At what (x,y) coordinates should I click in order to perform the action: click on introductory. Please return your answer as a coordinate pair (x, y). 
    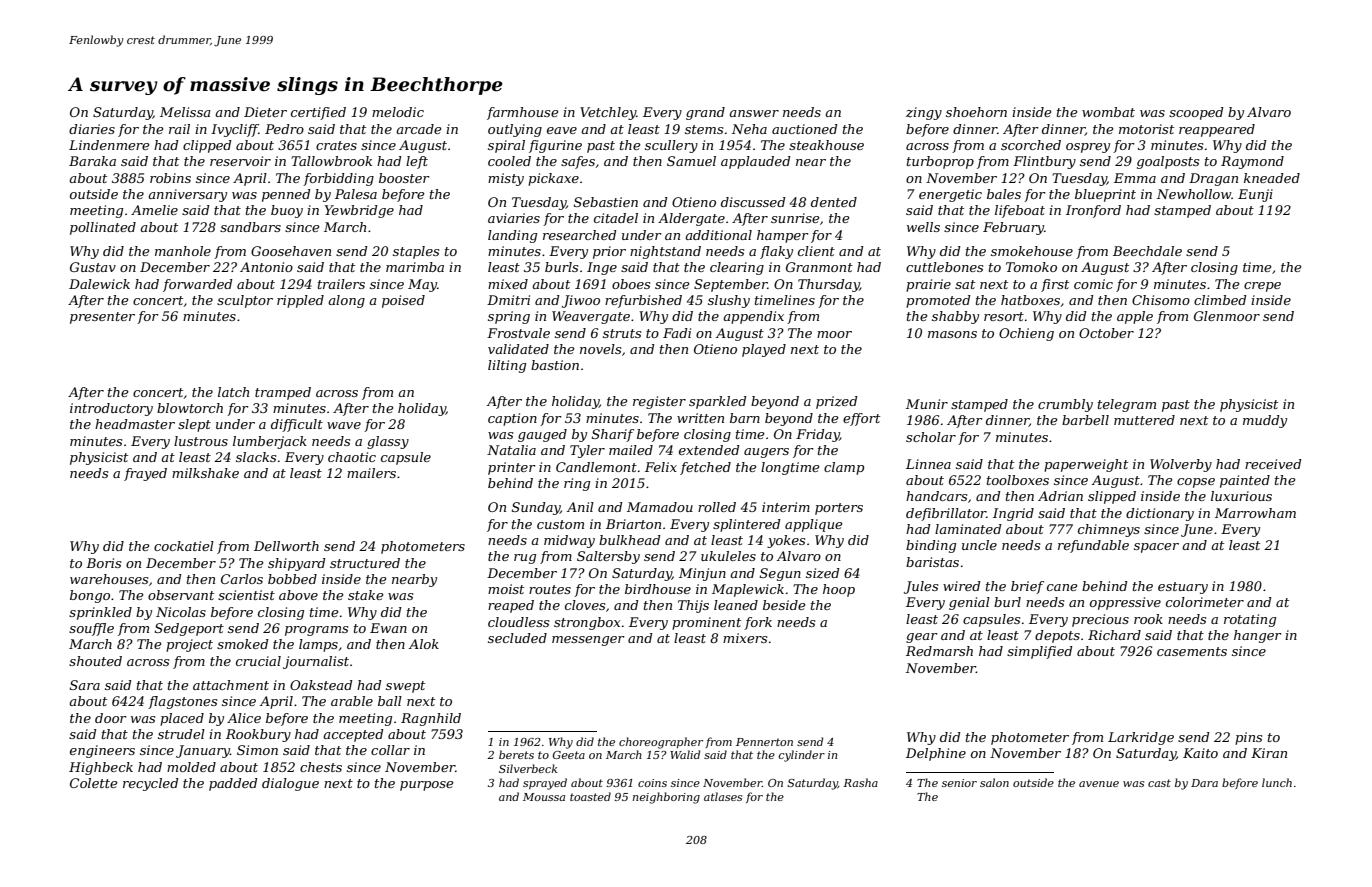
    Looking at the image, I should click on (111, 409).
